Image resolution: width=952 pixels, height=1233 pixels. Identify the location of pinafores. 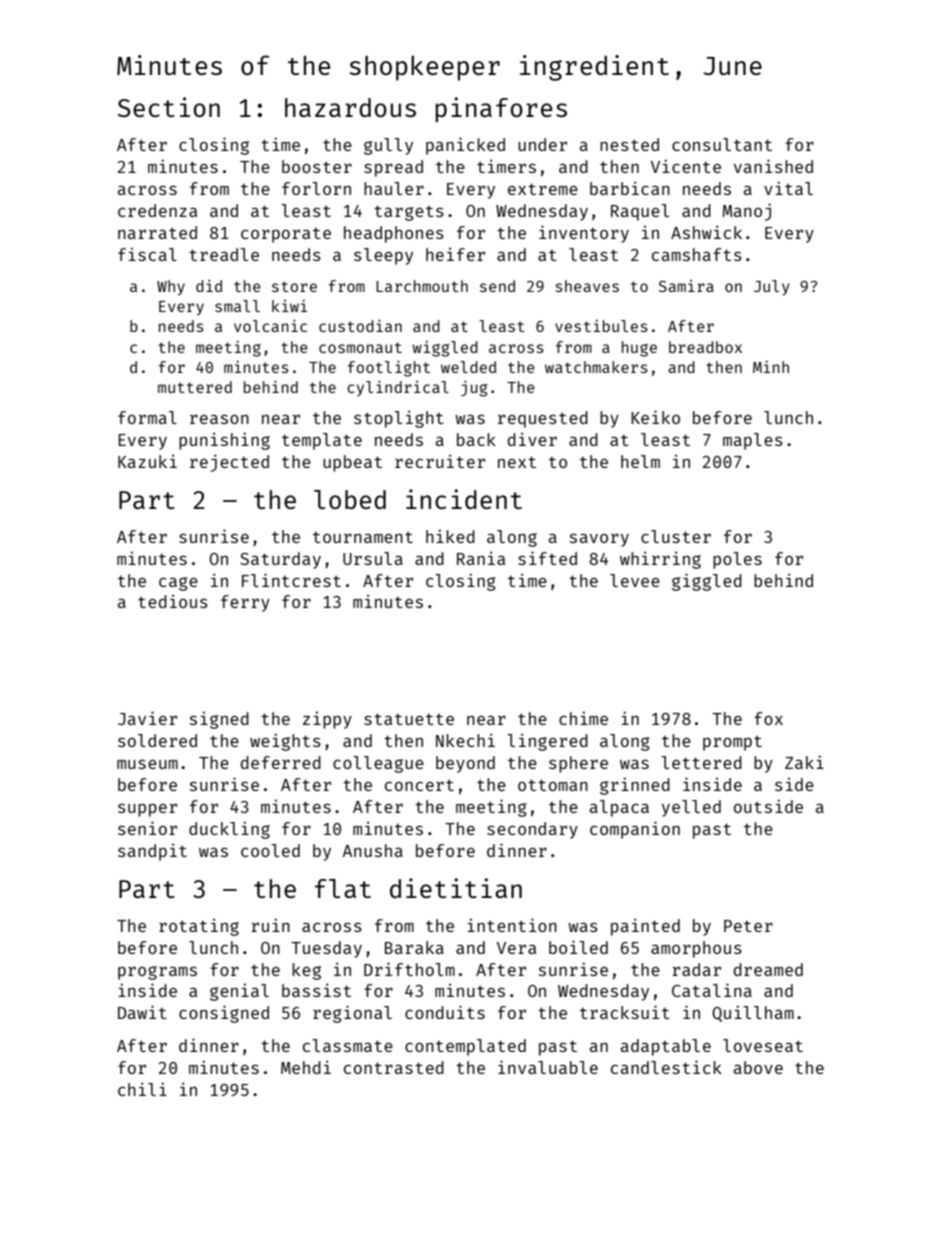
(501, 110).
